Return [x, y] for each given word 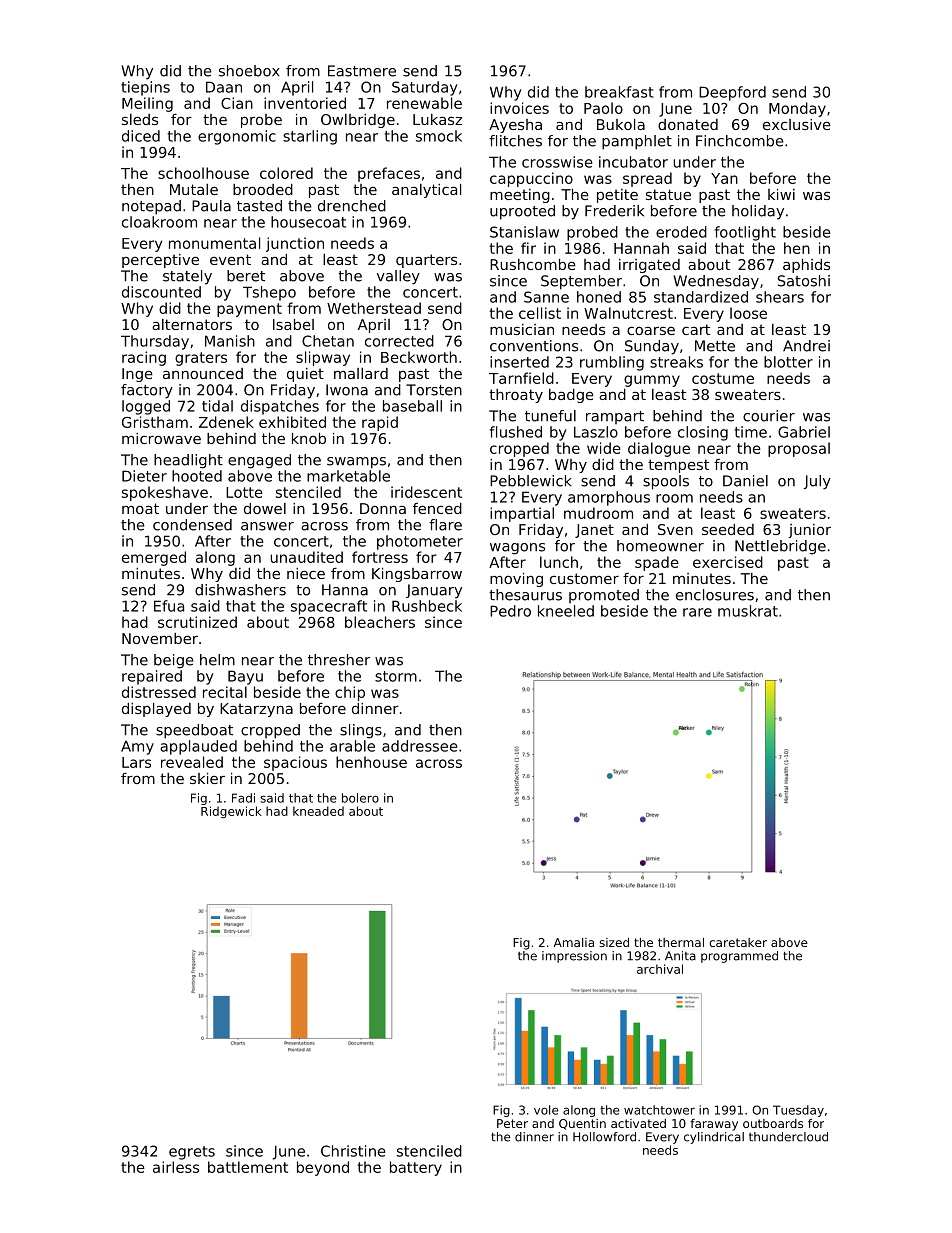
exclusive [797, 124]
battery [416, 1168]
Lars [136, 762]
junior [809, 531]
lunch [559, 562]
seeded [728, 529]
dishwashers [240, 590]
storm [396, 676]
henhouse [371, 762]
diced [141, 136]
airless [176, 1167]
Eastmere [362, 71]
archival [660, 969]
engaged [259, 461]
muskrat [748, 611]
